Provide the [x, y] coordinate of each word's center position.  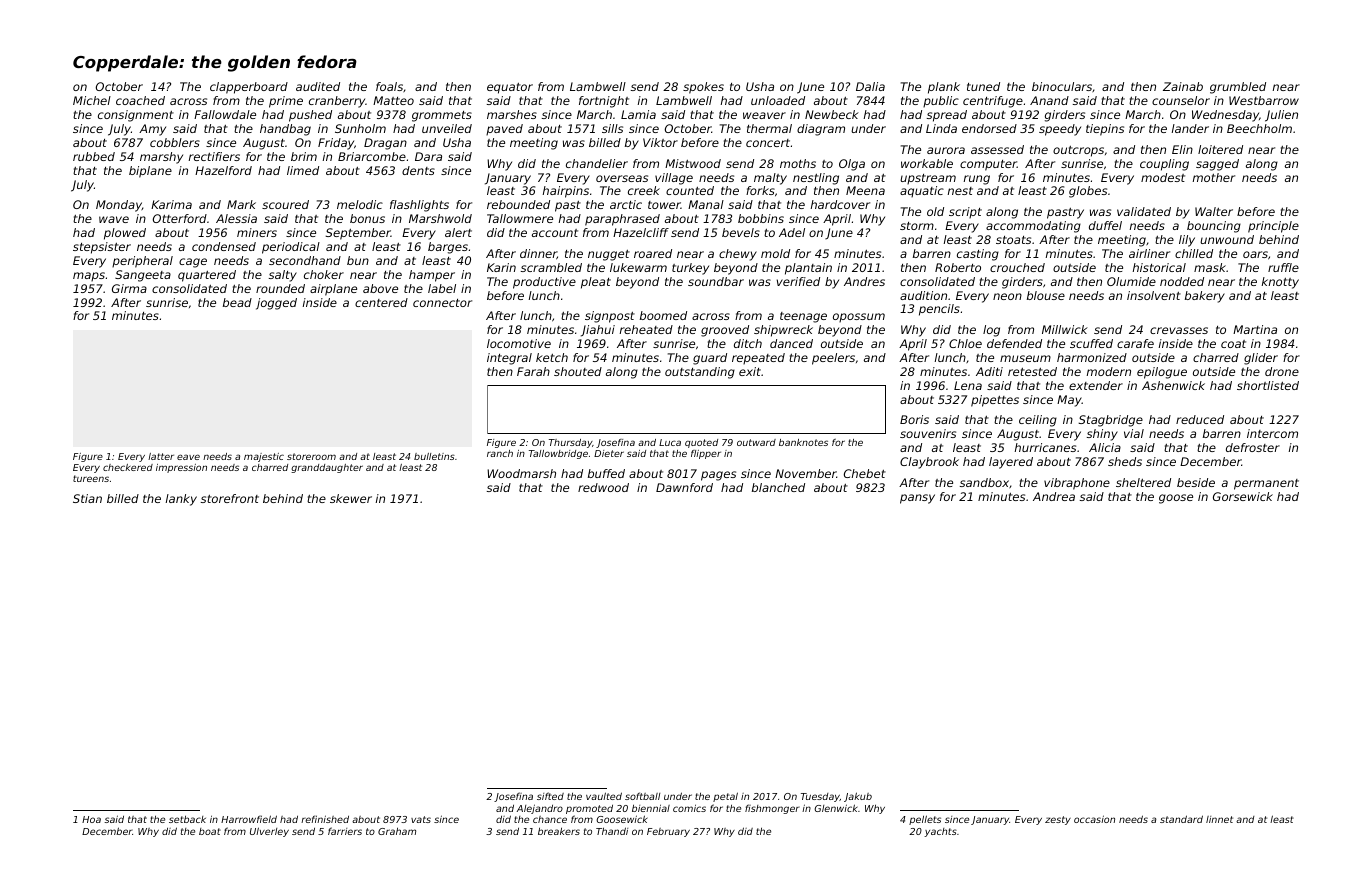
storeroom [311, 456]
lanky [181, 500]
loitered [1220, 149]
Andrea [1054, 496]
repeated [758, 359]
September [358, 234]
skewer [351, 498]
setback [187, 819]
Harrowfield [249, 819]
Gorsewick [1243, 496]
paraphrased [622, 220]
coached [140, 100]
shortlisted [1268, 385]
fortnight [604, 102]
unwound [1227, 239]
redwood [603, 487]
